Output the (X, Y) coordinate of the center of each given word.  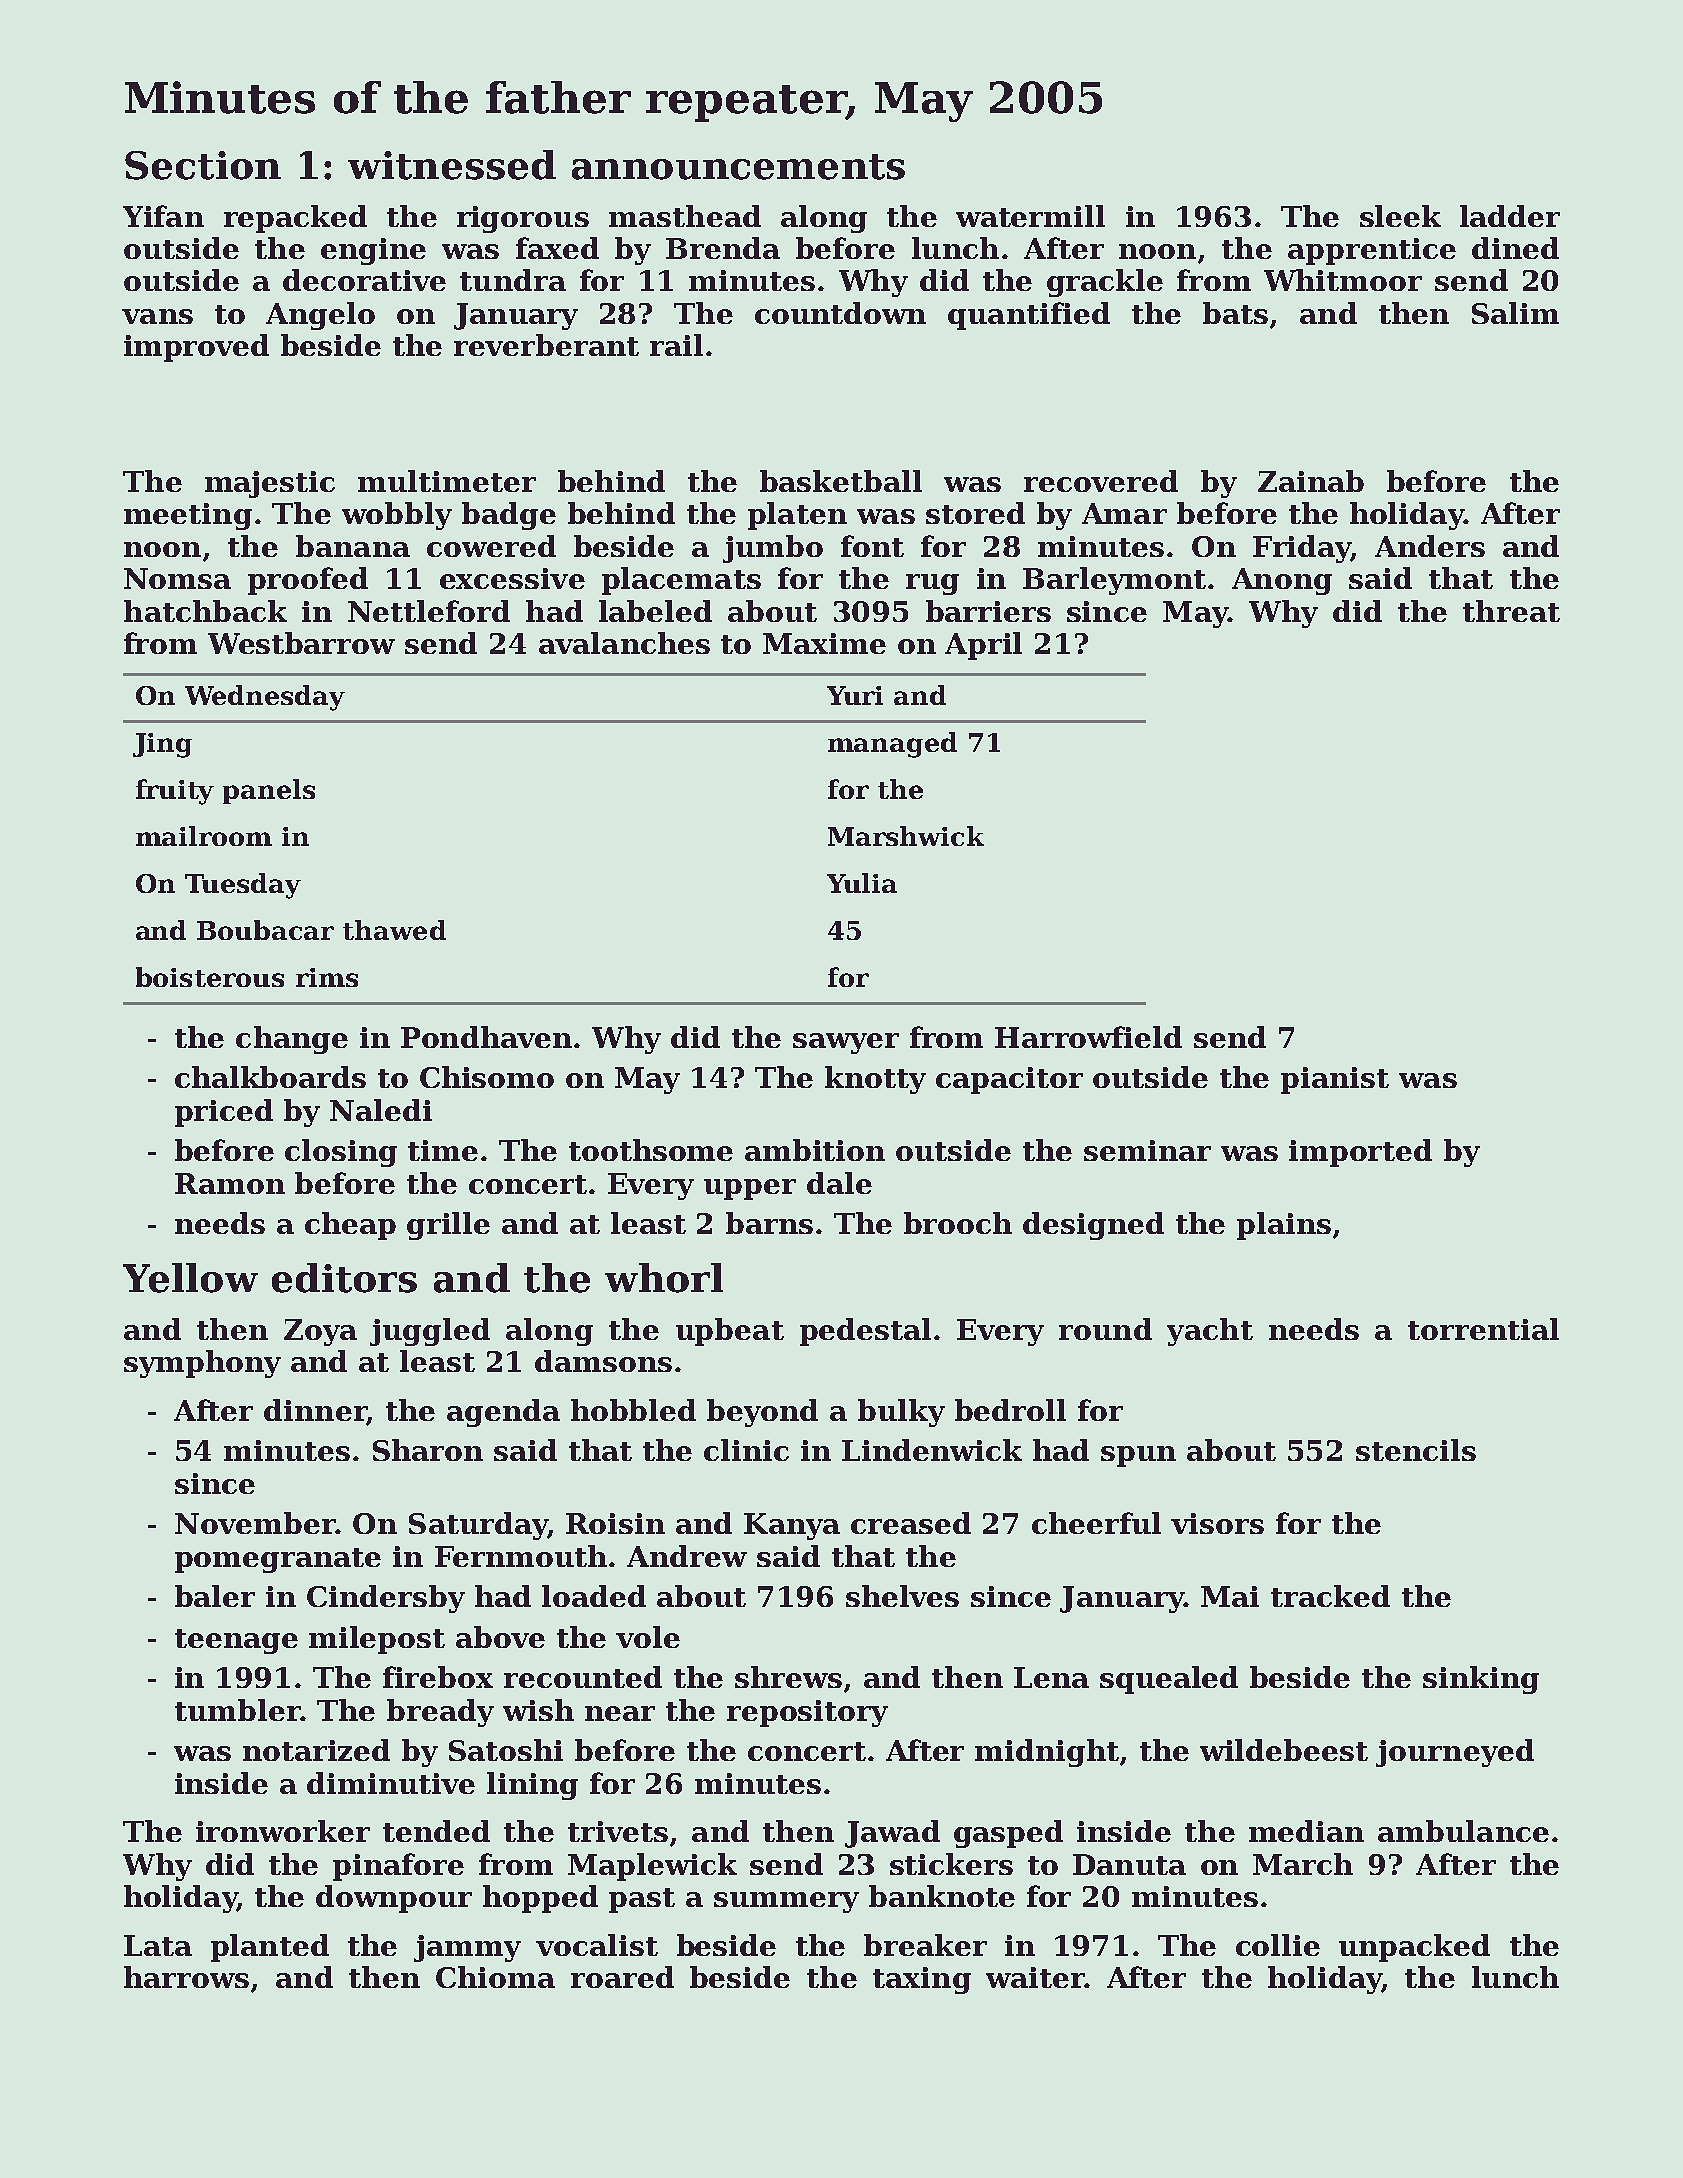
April (983, 646)
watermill (1030, 216)
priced (224, 1113)
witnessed (452, 165)
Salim (1515, 313)
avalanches (624, 643)
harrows (186, 1977)
